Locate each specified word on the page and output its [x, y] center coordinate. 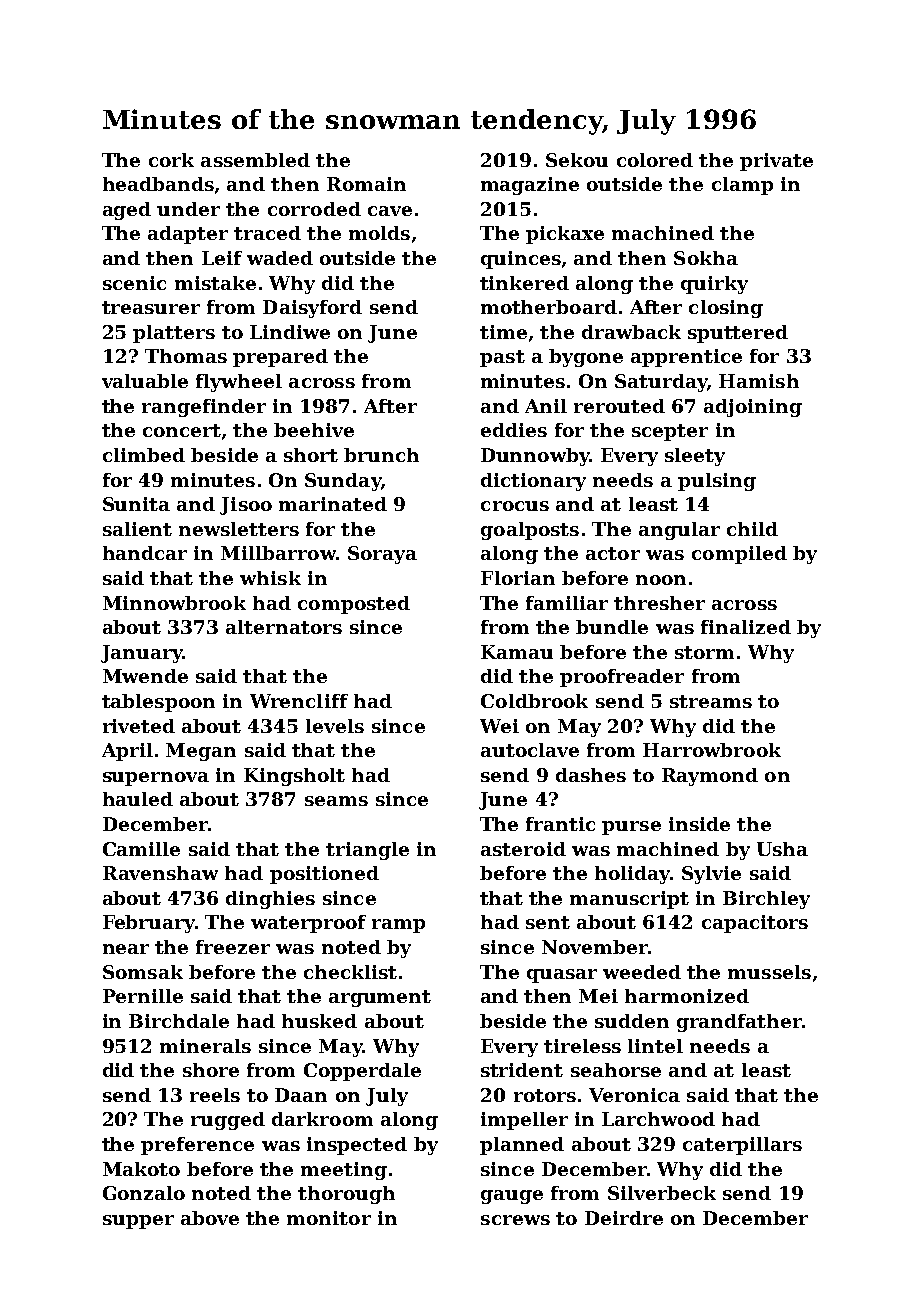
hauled [138, 799]
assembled [255, 160]
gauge [512, 1197]
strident [522, 1070]
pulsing [717, 482]
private [776, 162]
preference [197, 1146]
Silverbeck [662, 1193]
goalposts [530, 531]
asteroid [523, 849]
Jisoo [246, 506]
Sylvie [711, 875]
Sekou [577, 160]
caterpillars [742, 1146]
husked [319, 1021]
